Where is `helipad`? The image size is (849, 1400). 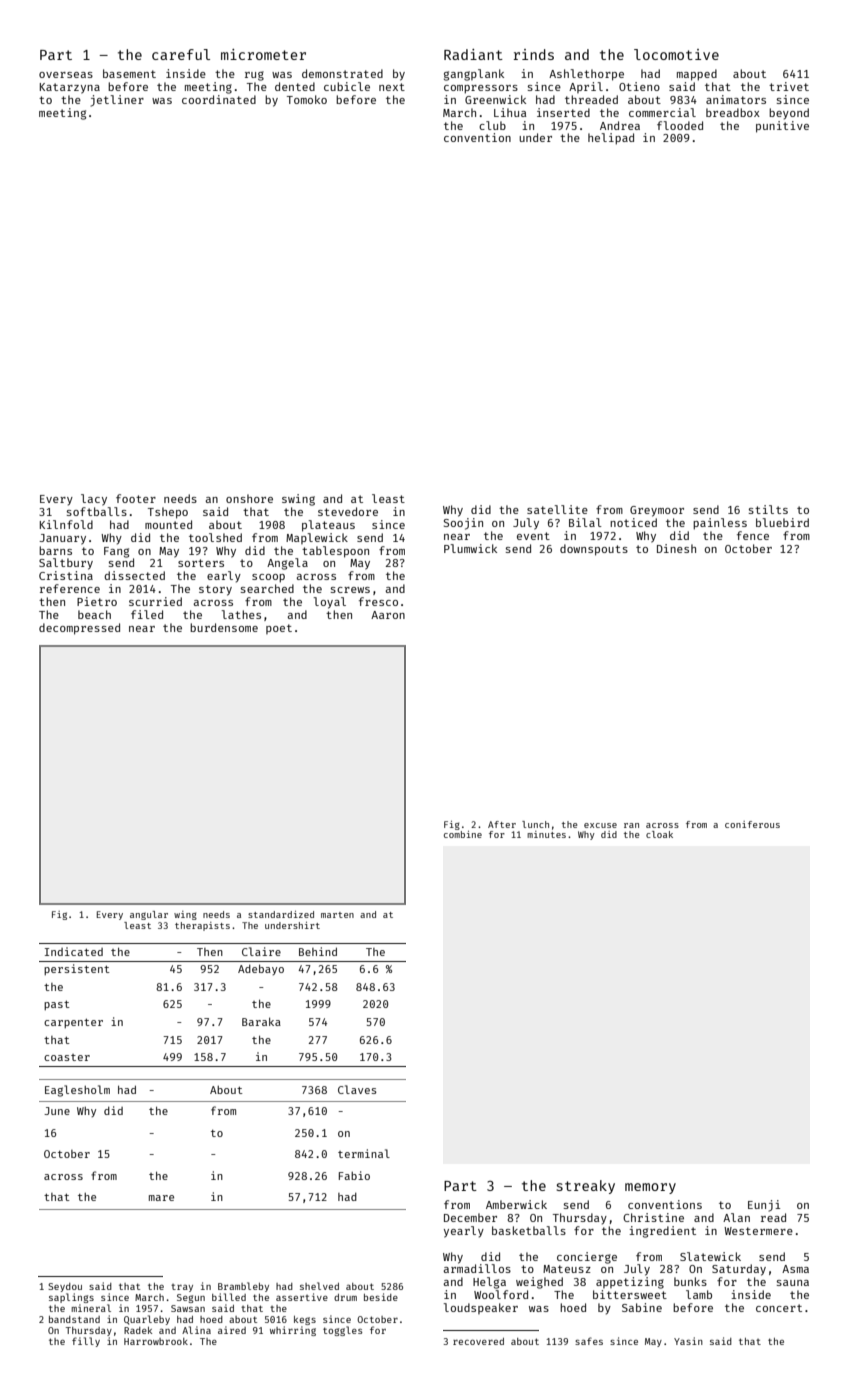 helipad is located at coordinates (611, 139).
